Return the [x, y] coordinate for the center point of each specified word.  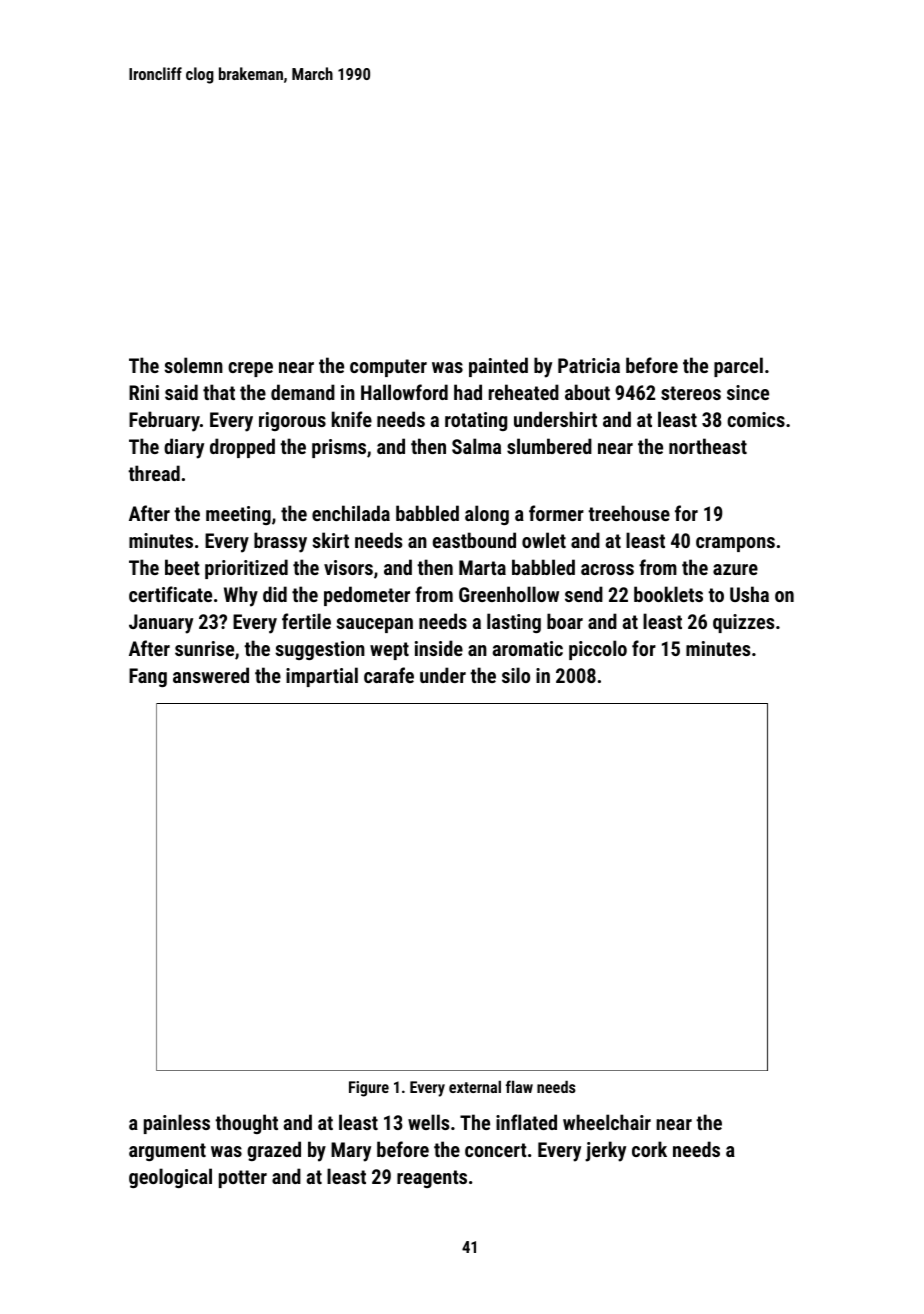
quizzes [743, 623]
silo [516, 675]
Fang [148, 677]
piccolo [598, 650]
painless [177, 1124]
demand [303, 392]
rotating [476, 421]
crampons [735, 544]
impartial [322, 677]
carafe [389, 675]
